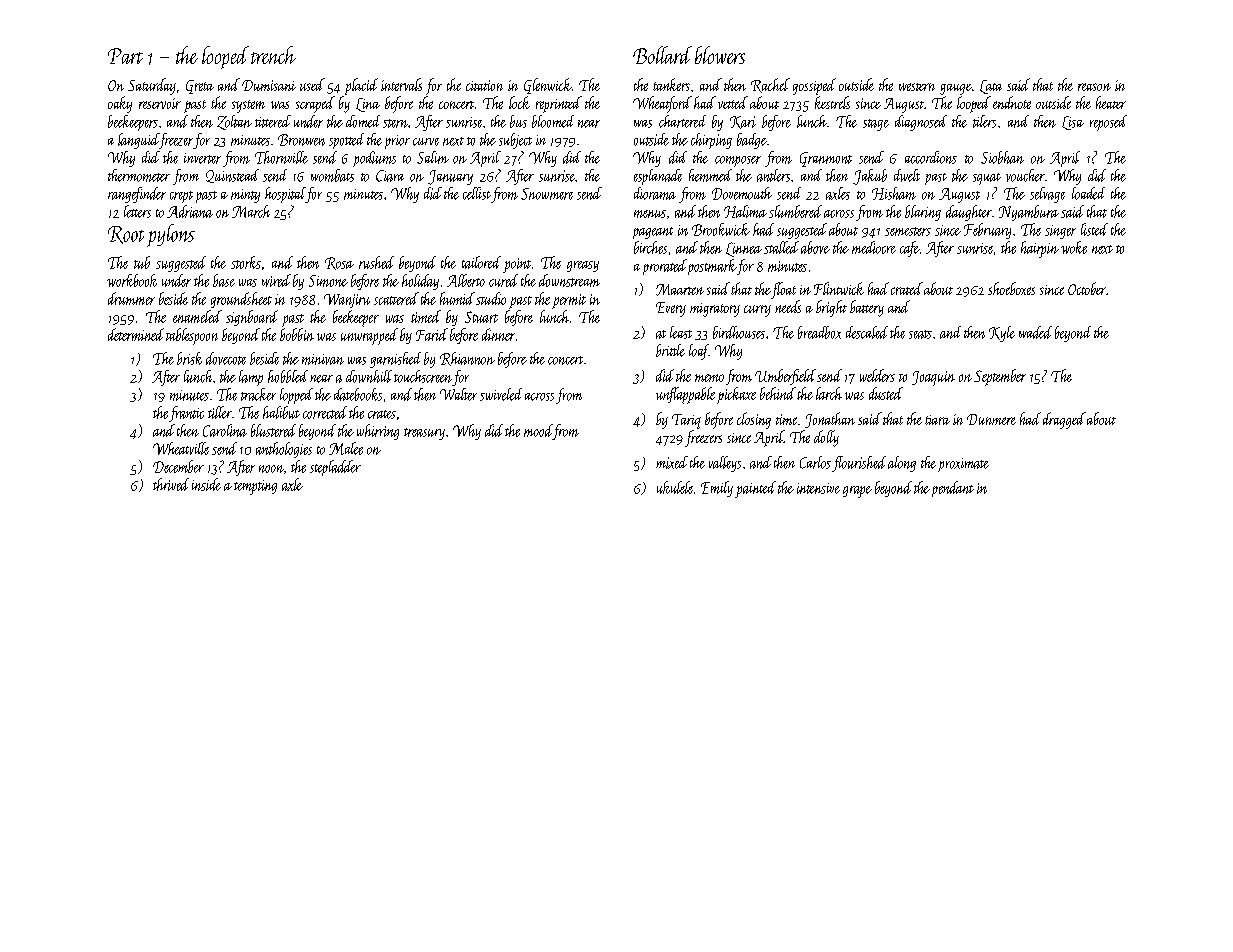 The height and width of the screenshot is (952, 1233). I want to click on unflappable, so click(685, 395).
